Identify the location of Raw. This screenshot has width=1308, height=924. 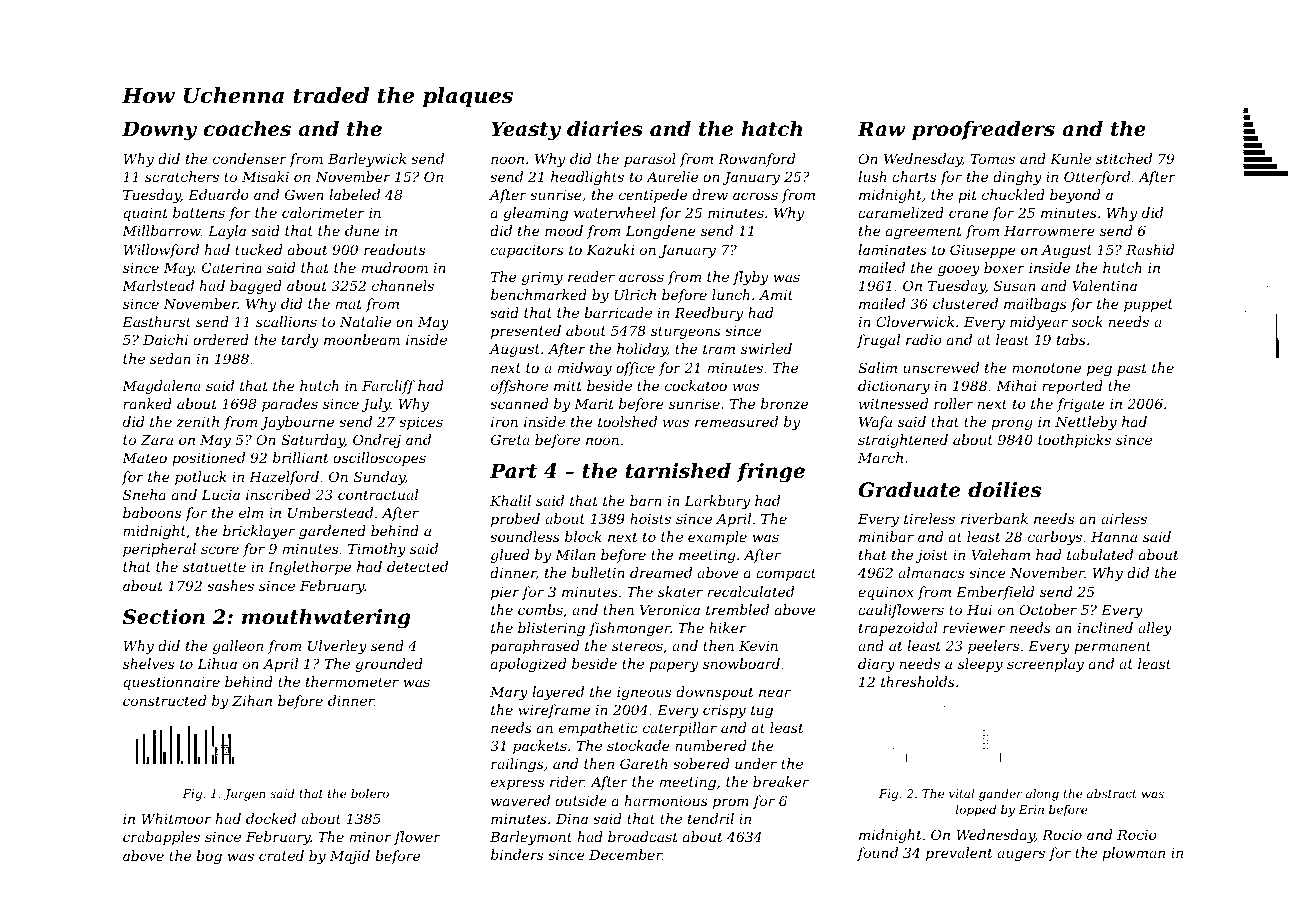
(881, 129).
